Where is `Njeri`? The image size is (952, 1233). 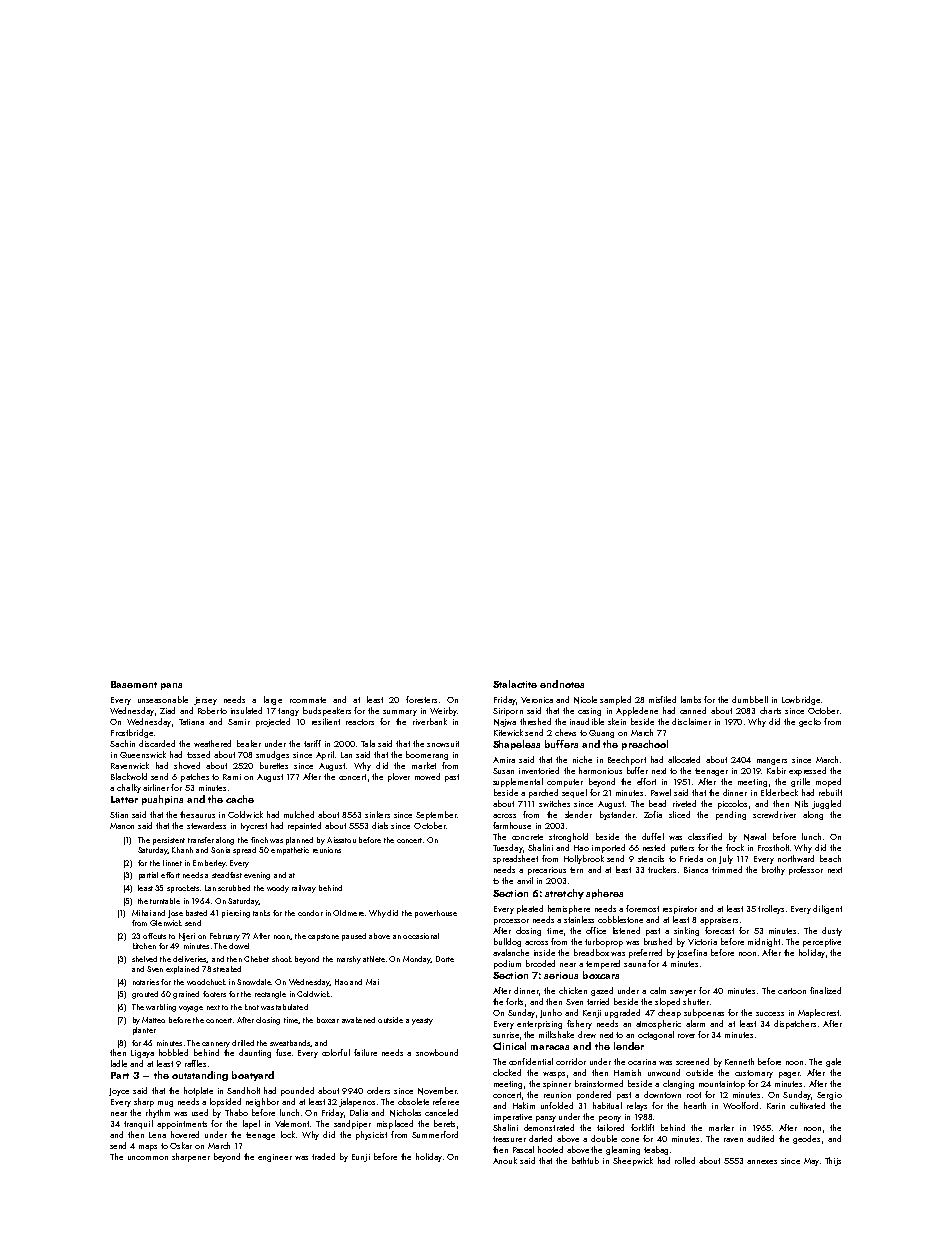 Njeri is located at coordinates (187, 937).
